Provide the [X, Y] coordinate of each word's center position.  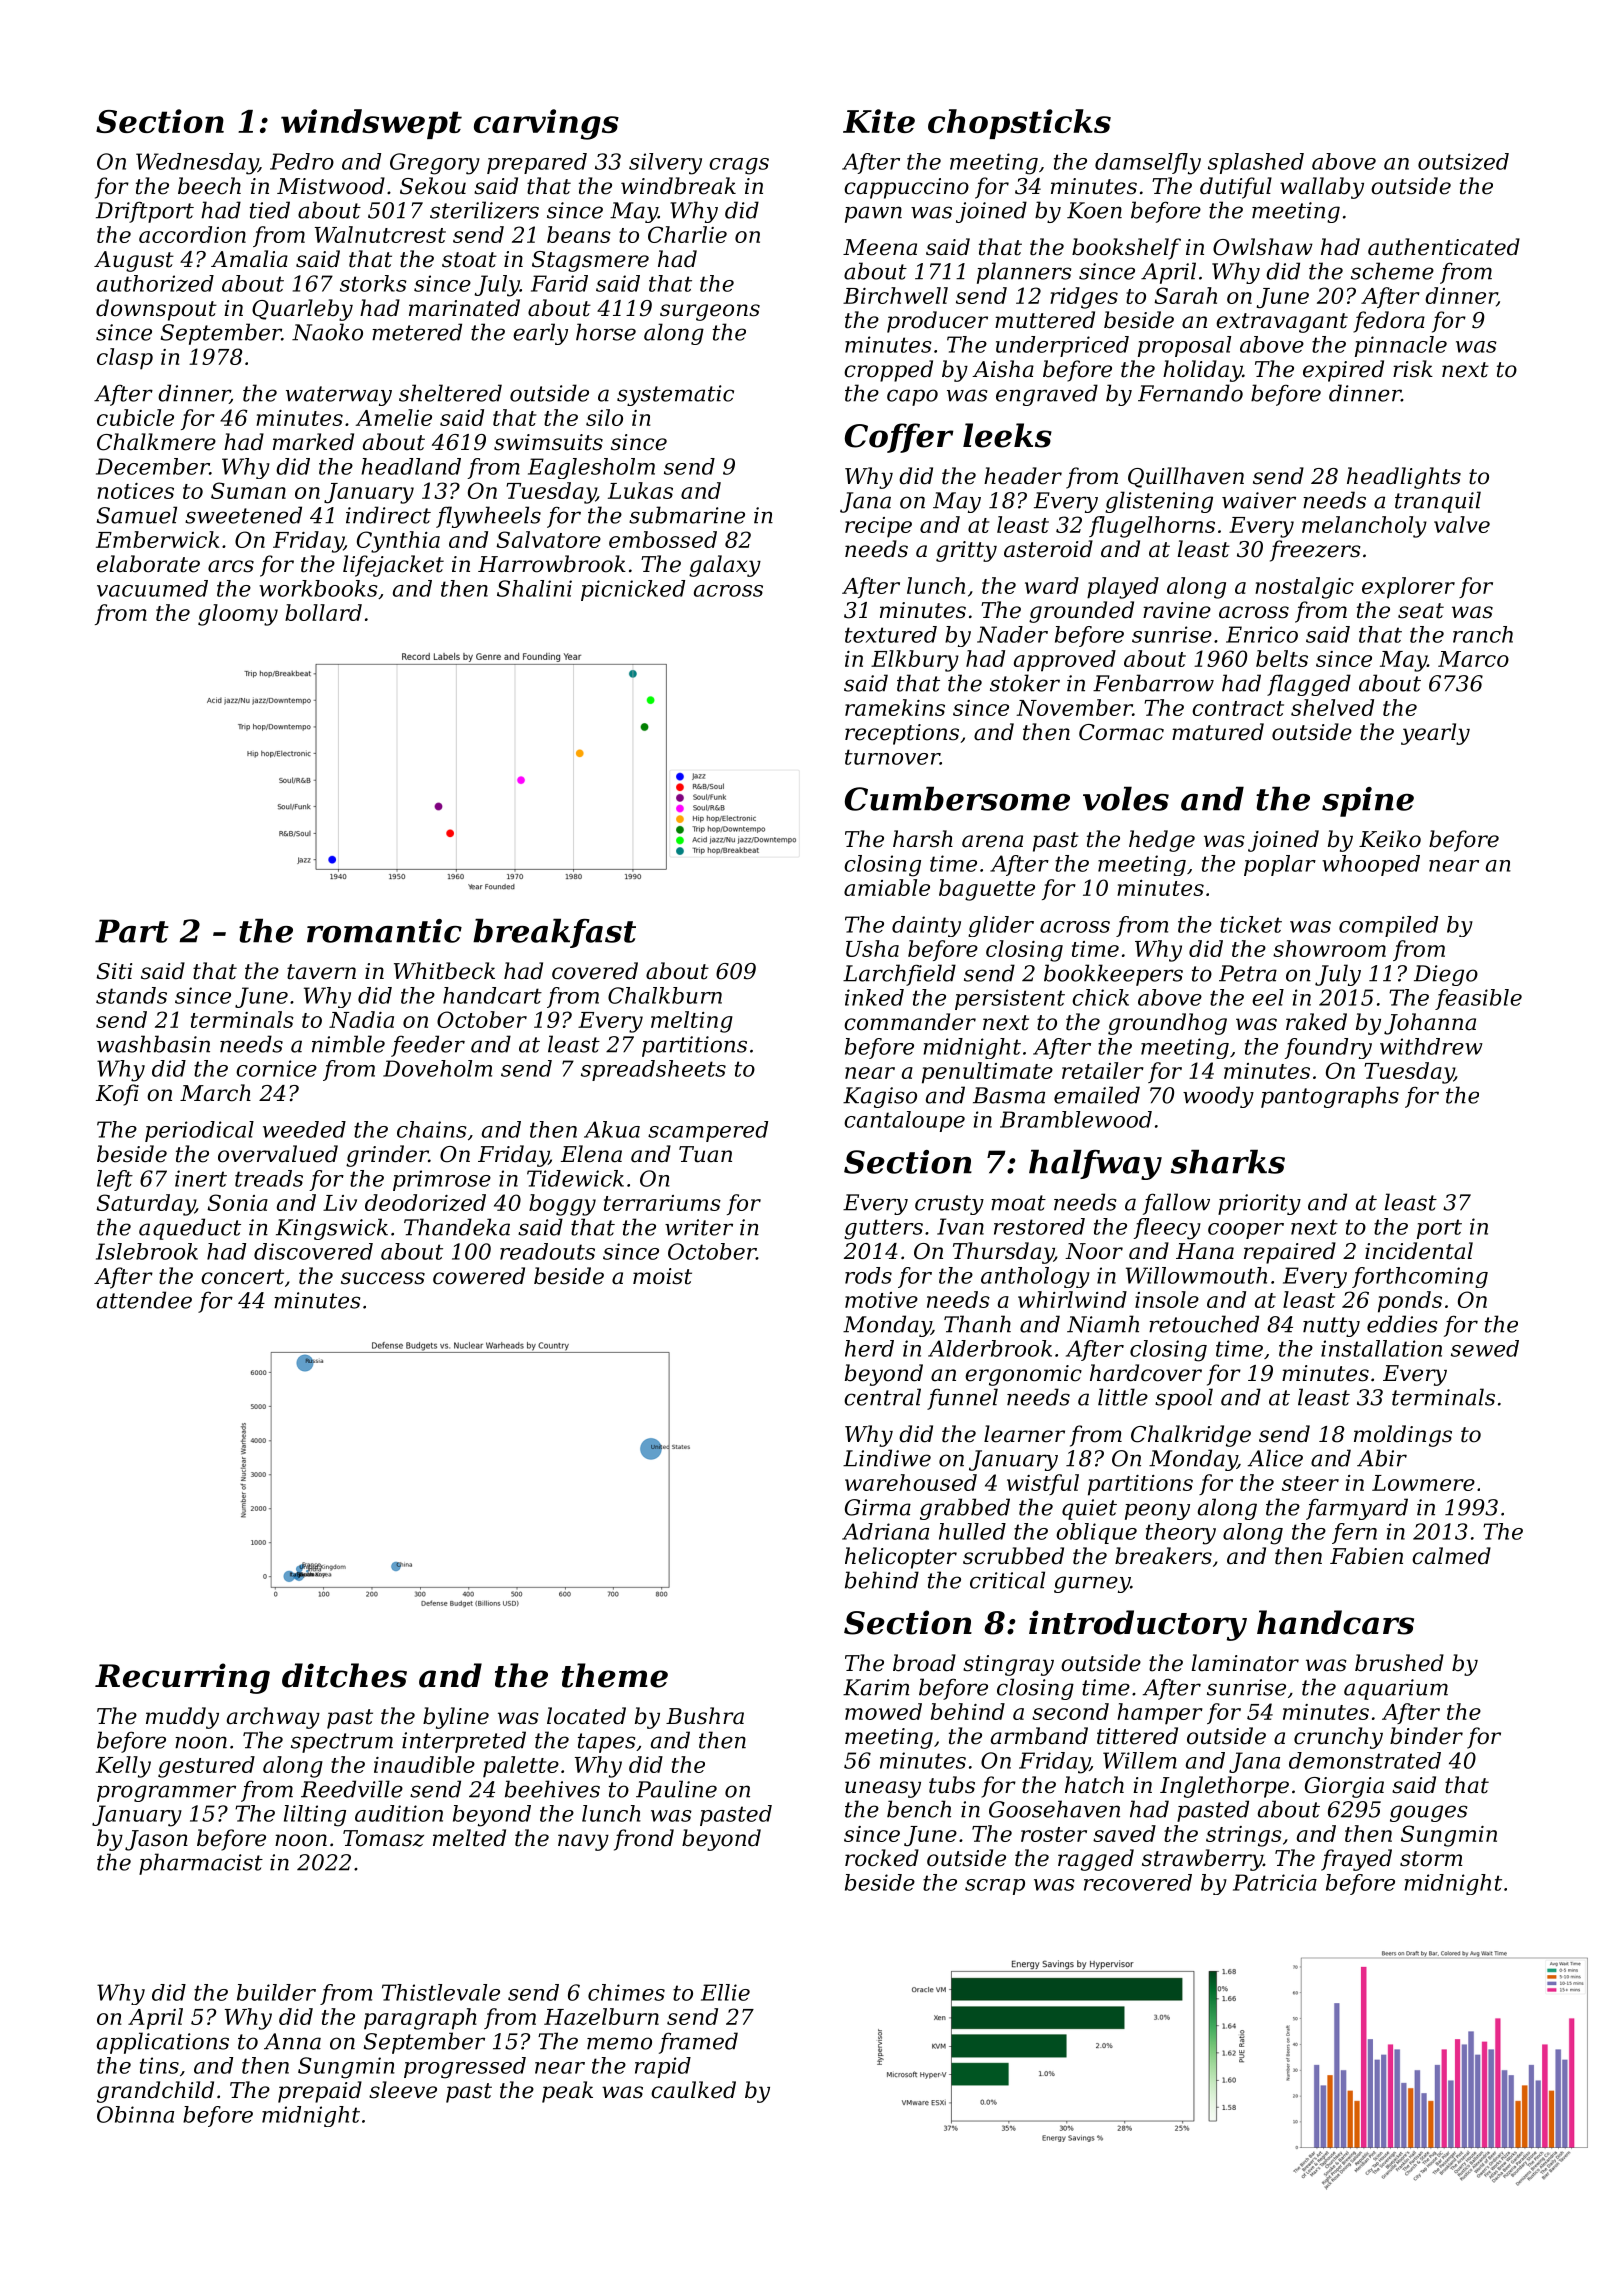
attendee [144, 1300]
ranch [1483, 634]
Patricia [1275, 1882]
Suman [248, 490]
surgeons [710, 312]
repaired [1290, 1253]
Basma [1009, 1095]
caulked [693, 2090]
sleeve [403, 2090]
